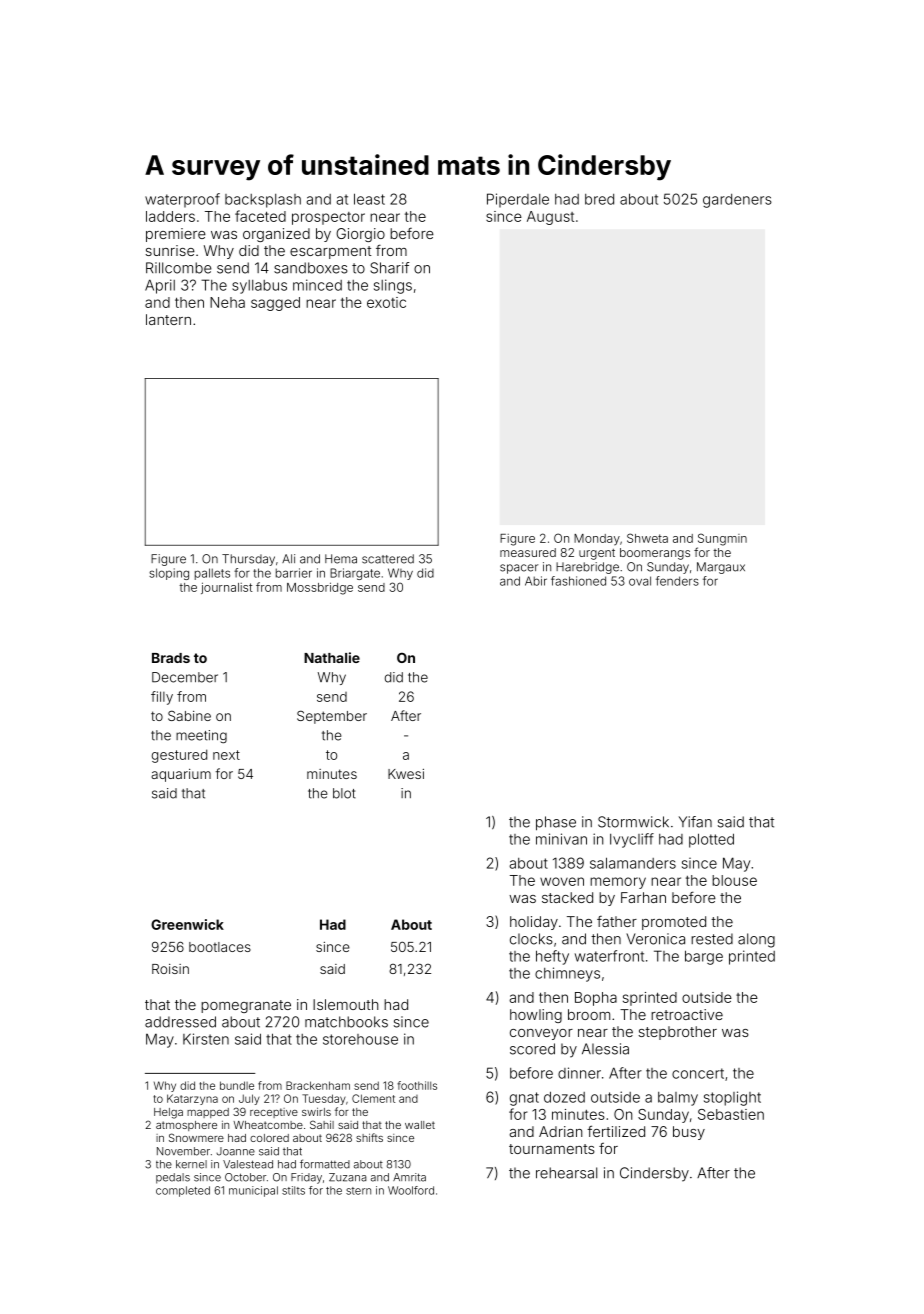  Describe the element at coordinates (409, 1177) in the document. I see `Amrita` at that location.
